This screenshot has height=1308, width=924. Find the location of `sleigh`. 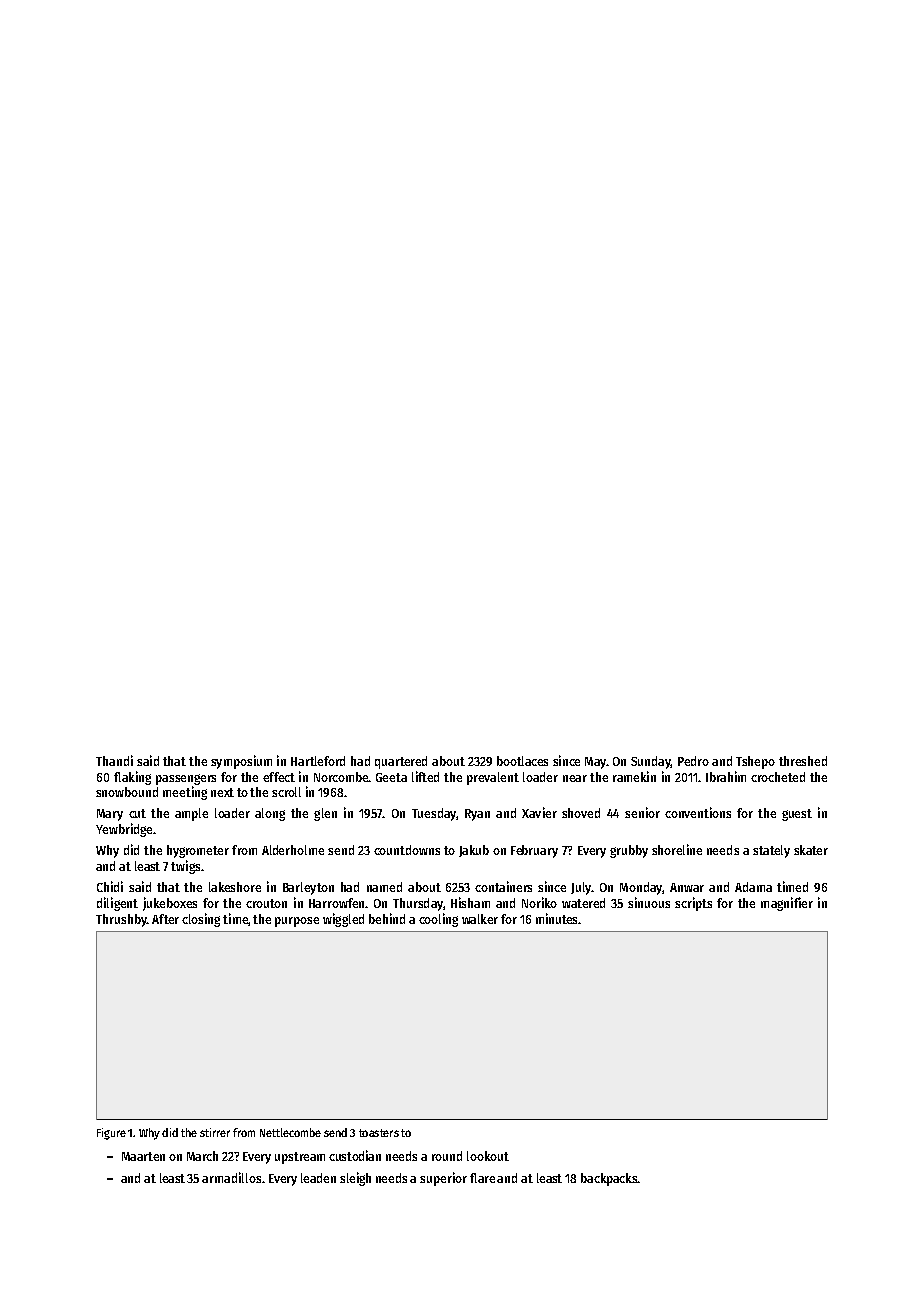

sleigh is located at coordinates (355, 1179).
